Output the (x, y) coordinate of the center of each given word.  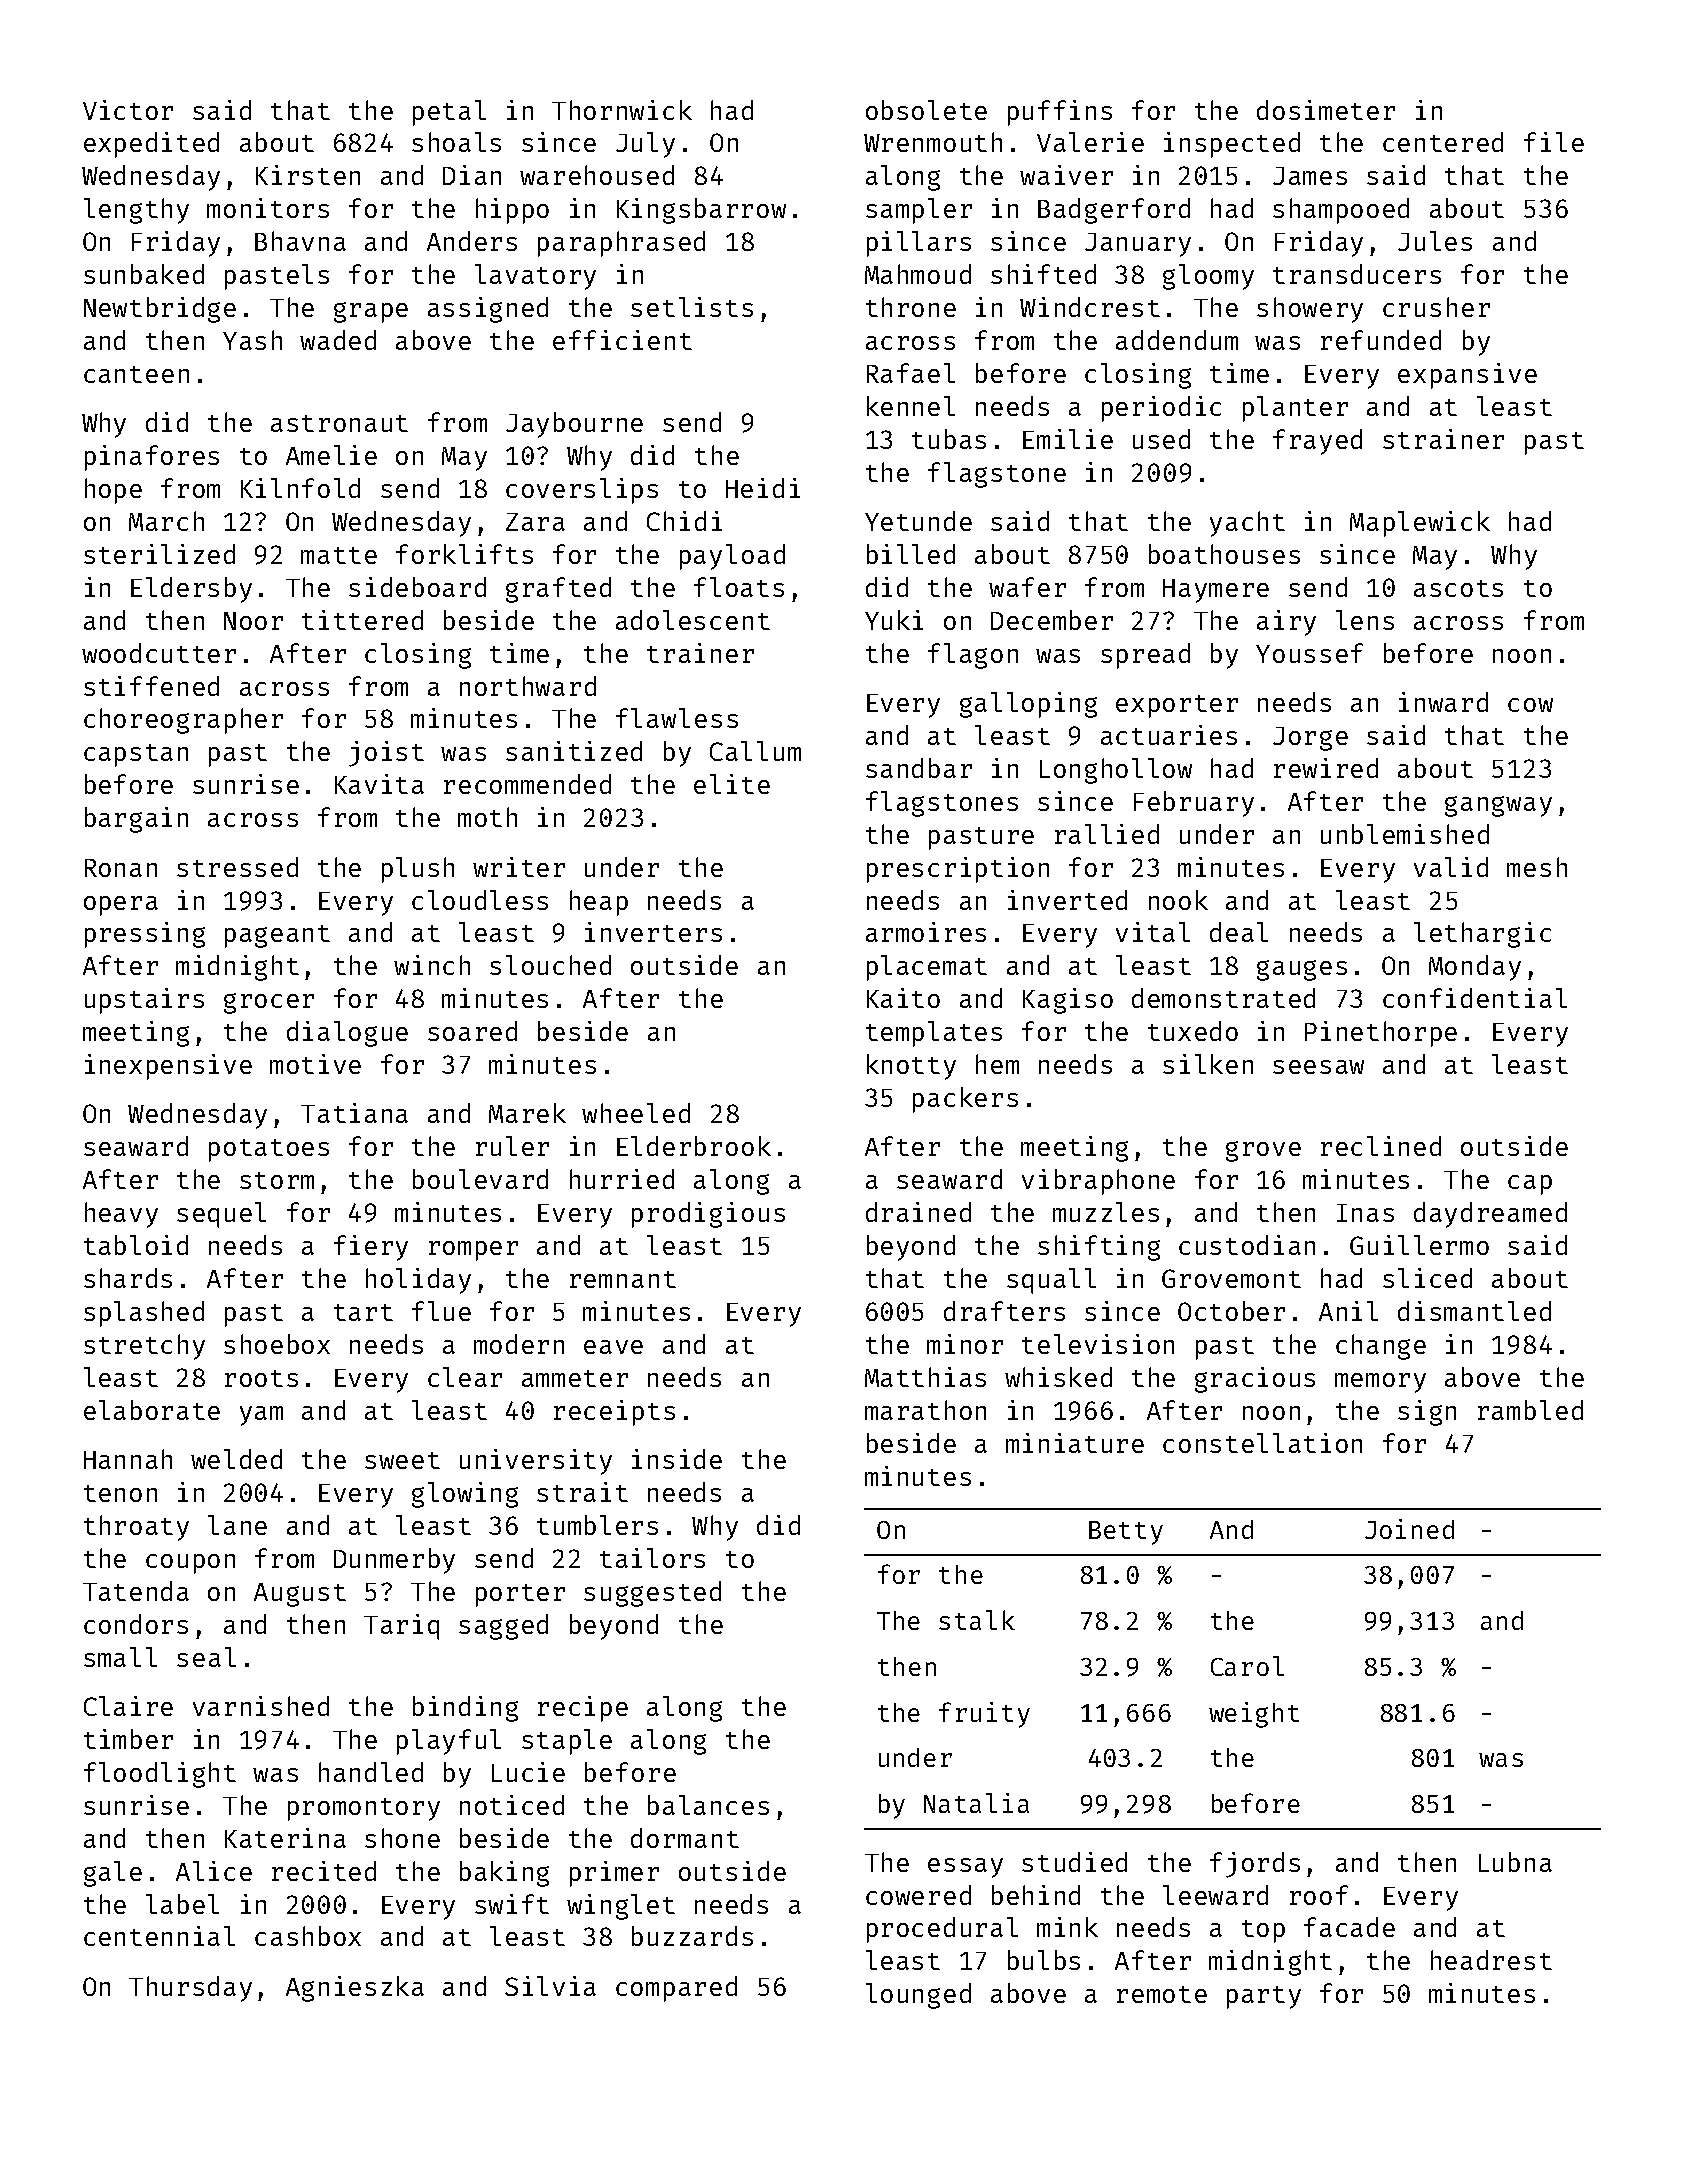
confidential (1475, 998)
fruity (984, 1715)
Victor (128, 110)
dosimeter (1326, 110)
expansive (1467, 376)
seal (206, 1657)
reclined (1381, 1146)
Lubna (1515, 1862)
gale (113, 1874)
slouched (550, 965)
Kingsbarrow (701, 211)
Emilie (1068, 439)
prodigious (708, 1215)
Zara (535, 522)
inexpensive (168, 1067)
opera (121, 906)
